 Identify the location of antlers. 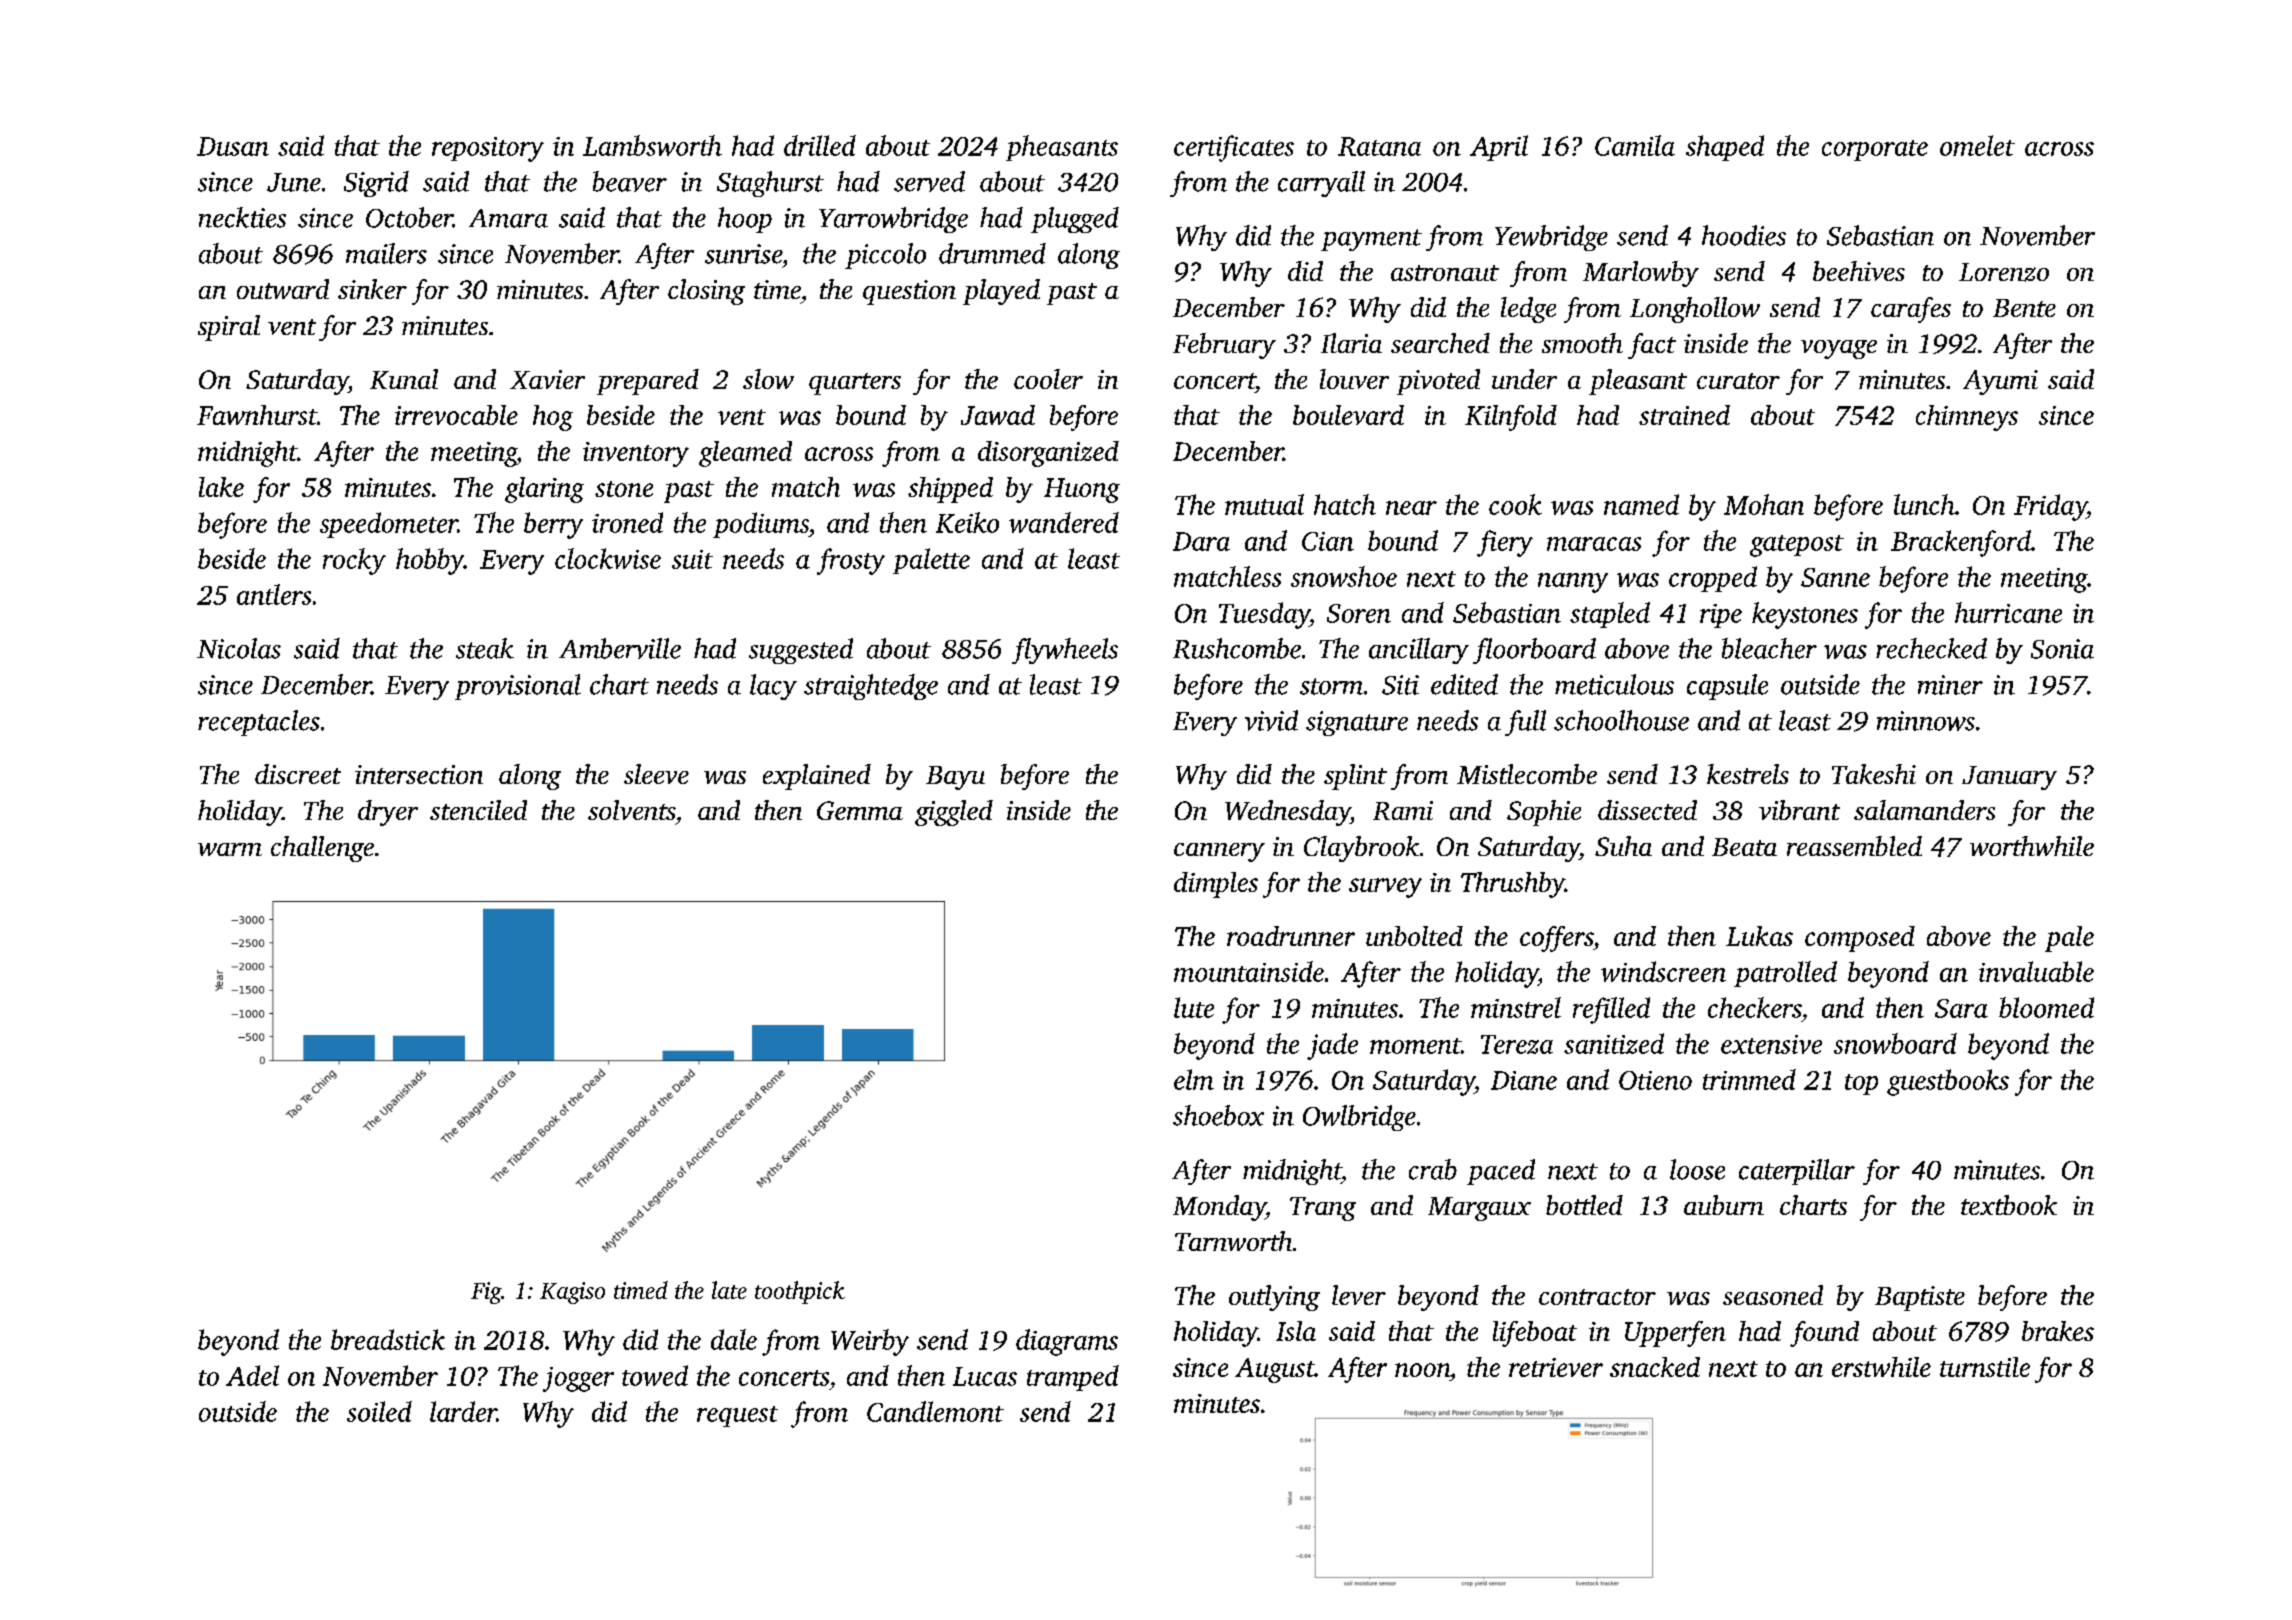
(274, 594).
